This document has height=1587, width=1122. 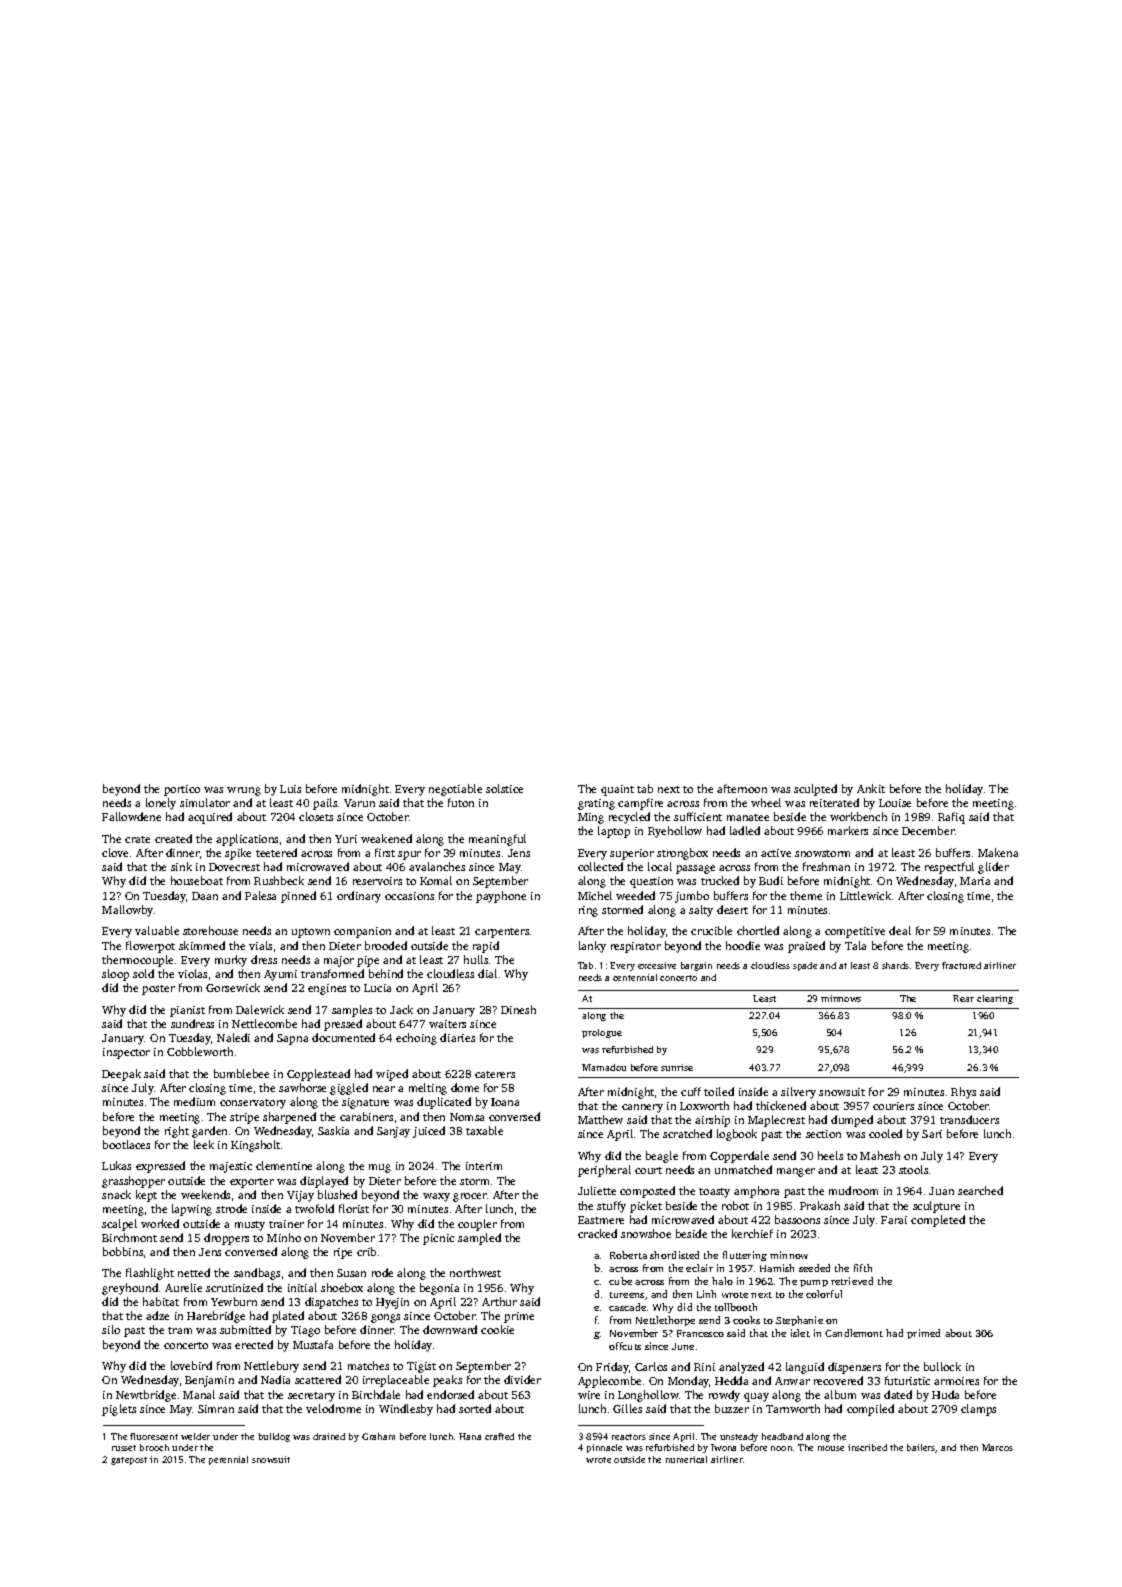 I want to click on pinnacle, so click(x=604, y=1448).
